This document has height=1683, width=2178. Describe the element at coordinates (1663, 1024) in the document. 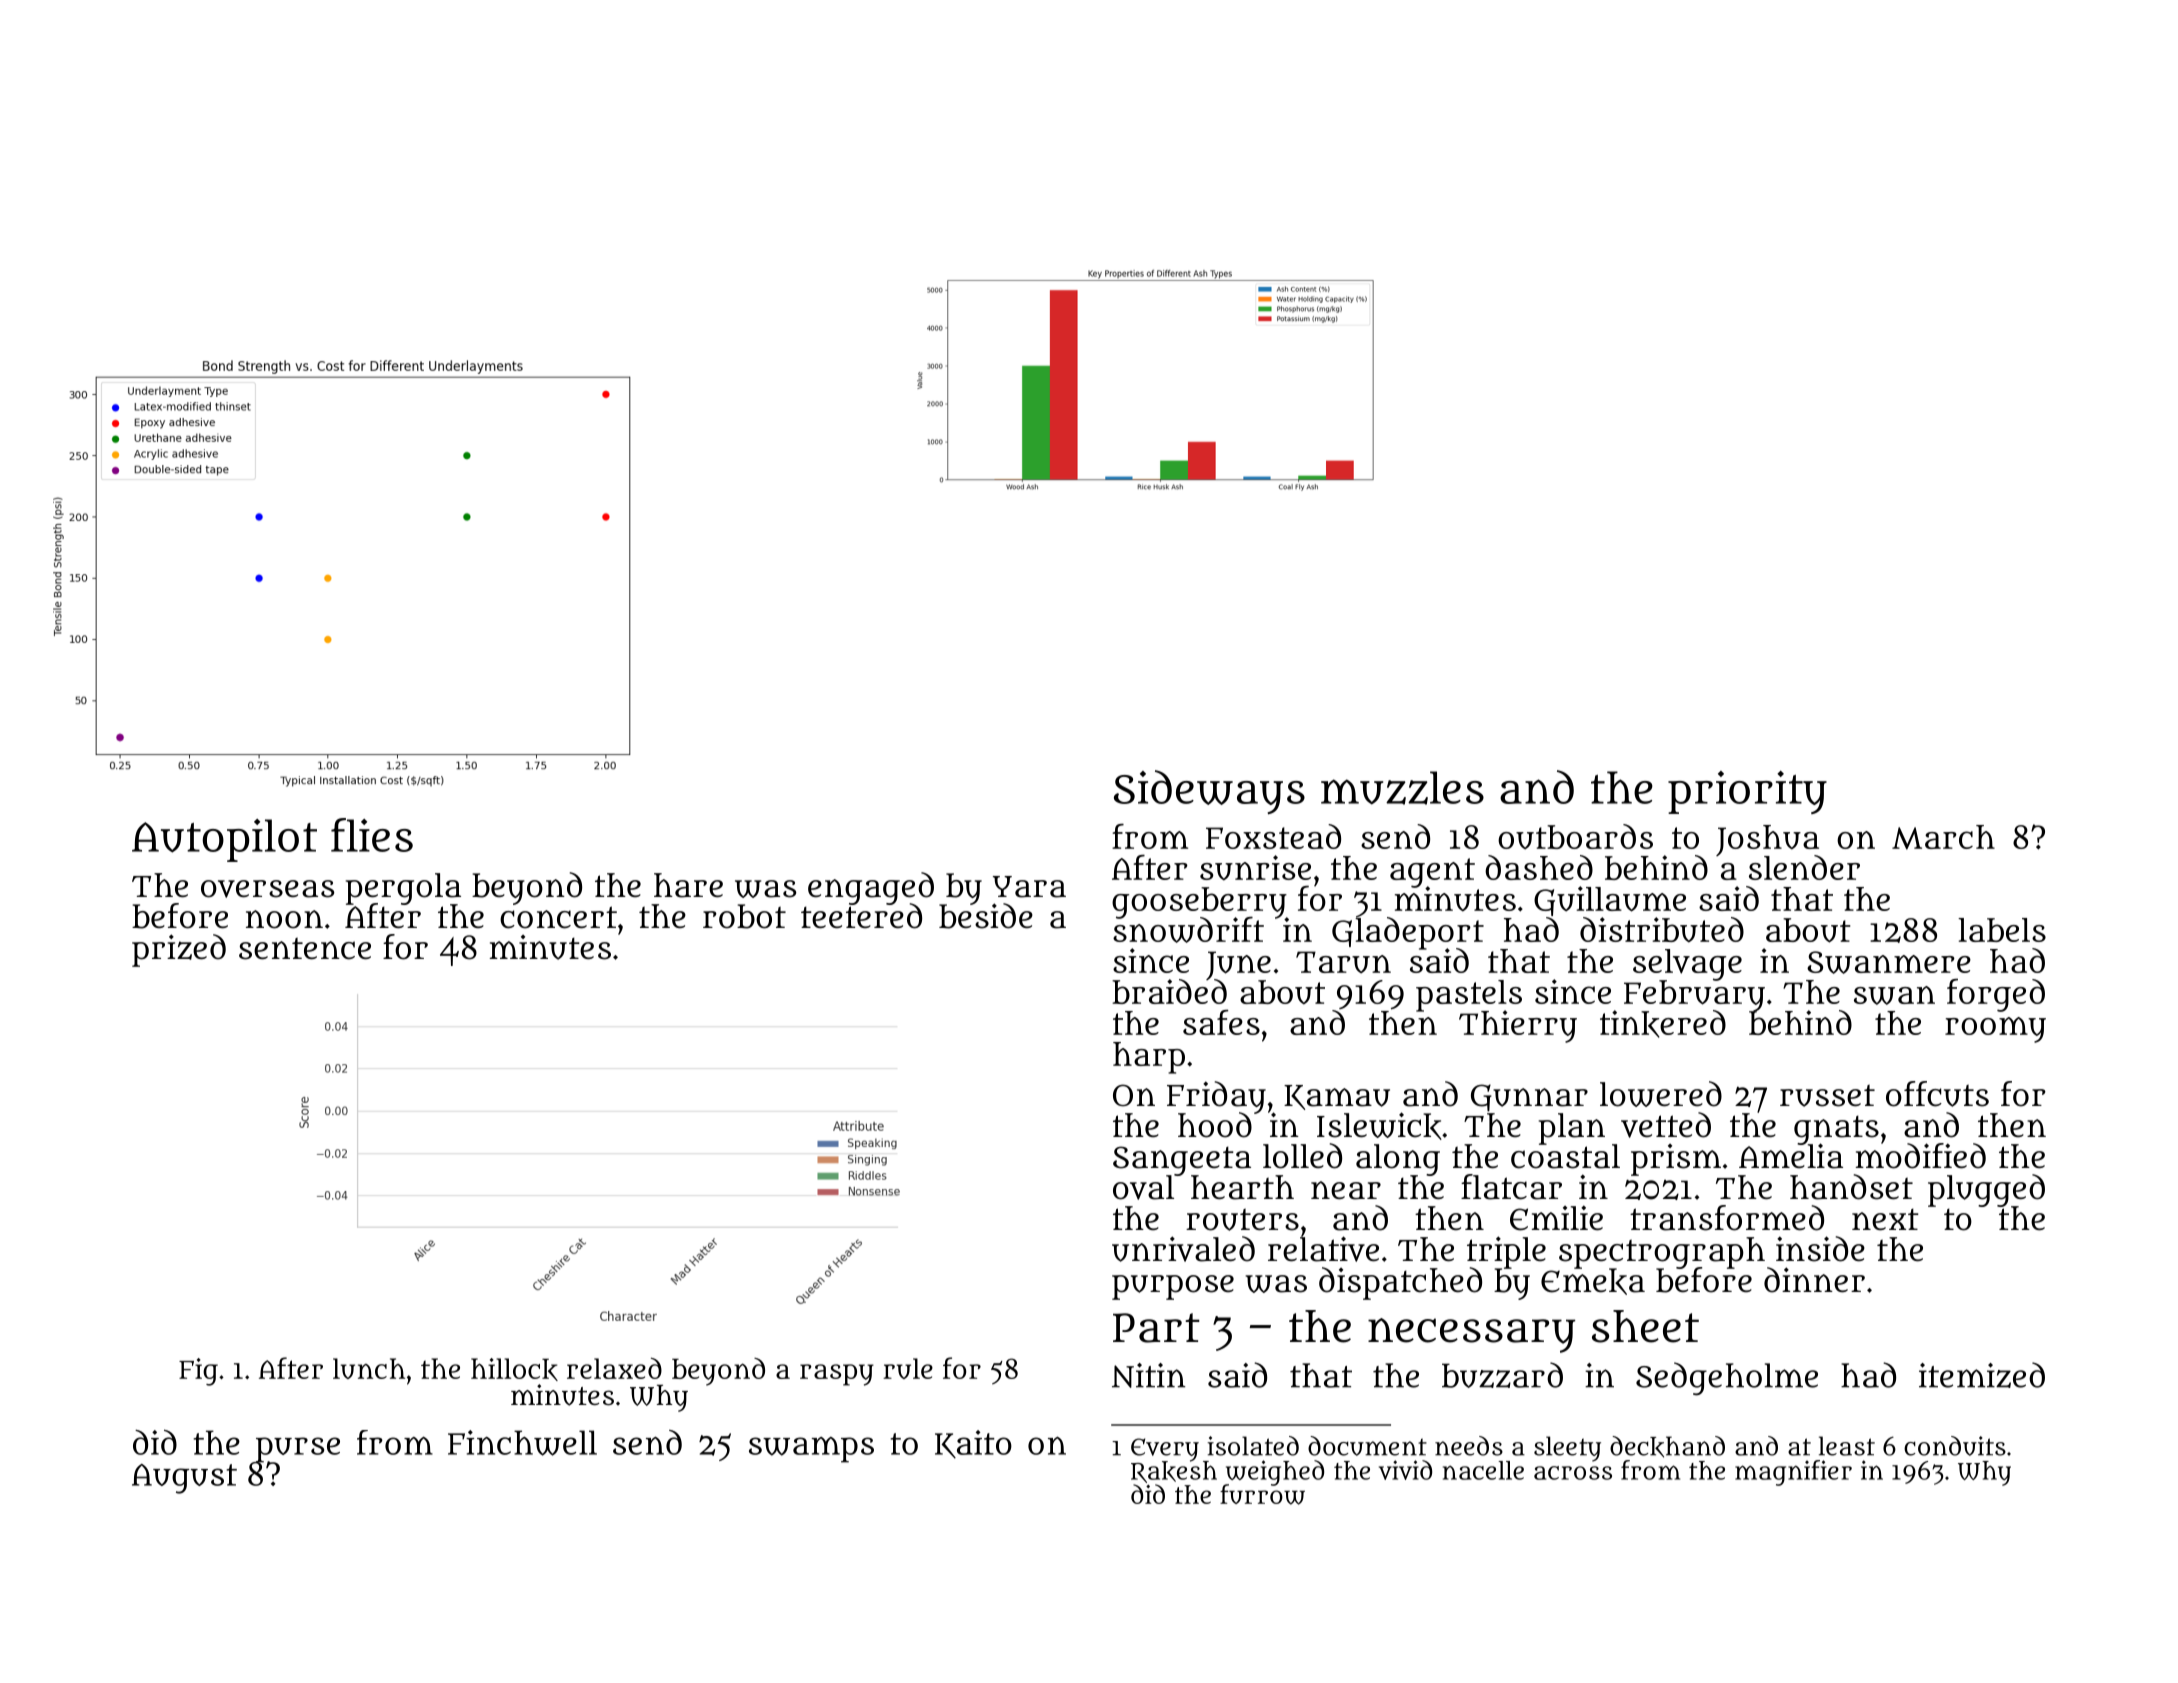

I see `tinkered` at that location.
